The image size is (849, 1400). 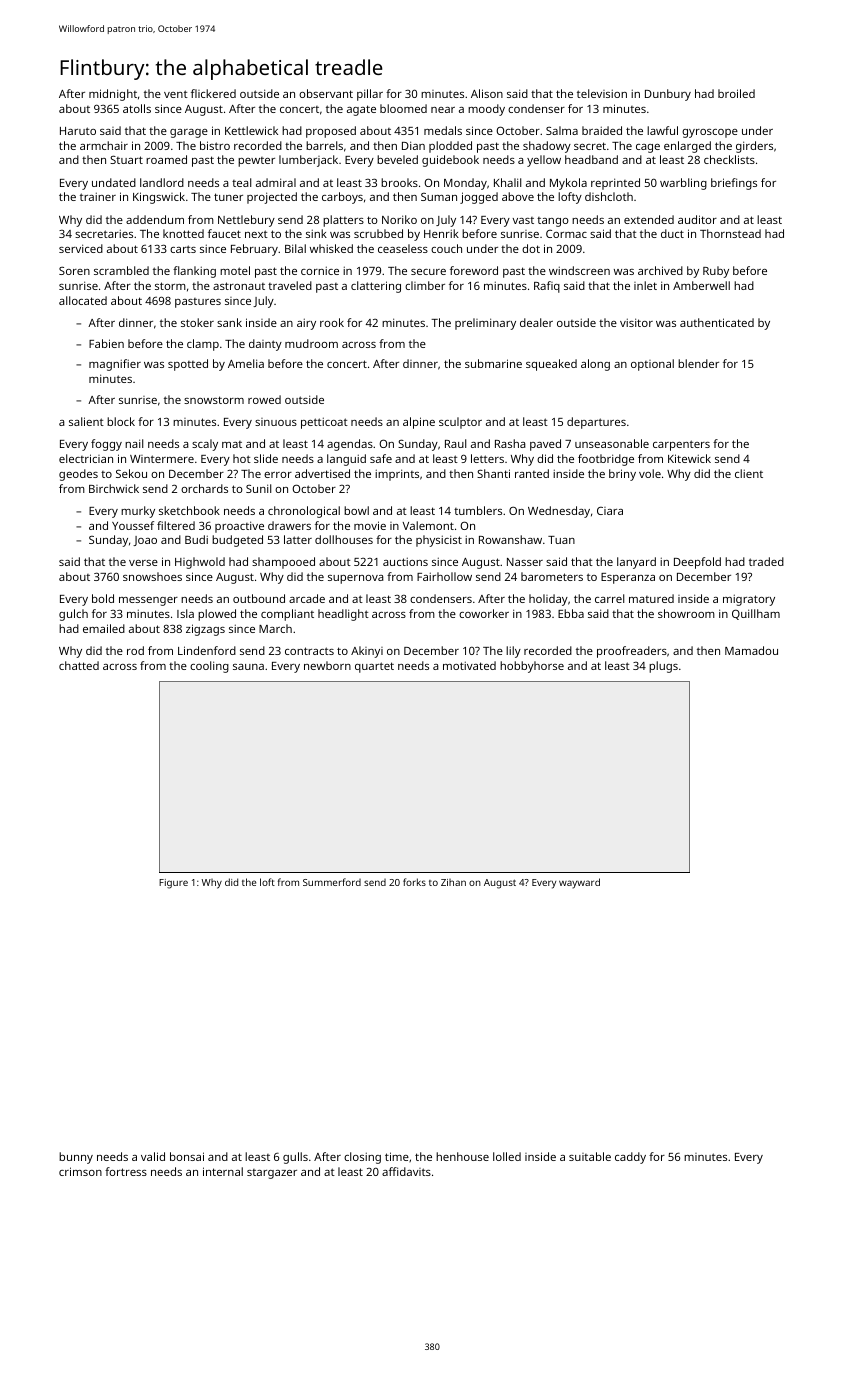 What do you see at coordinates (115, 365) in the screenshot?
I see `magnifier` at bounding box center [115, 365].
